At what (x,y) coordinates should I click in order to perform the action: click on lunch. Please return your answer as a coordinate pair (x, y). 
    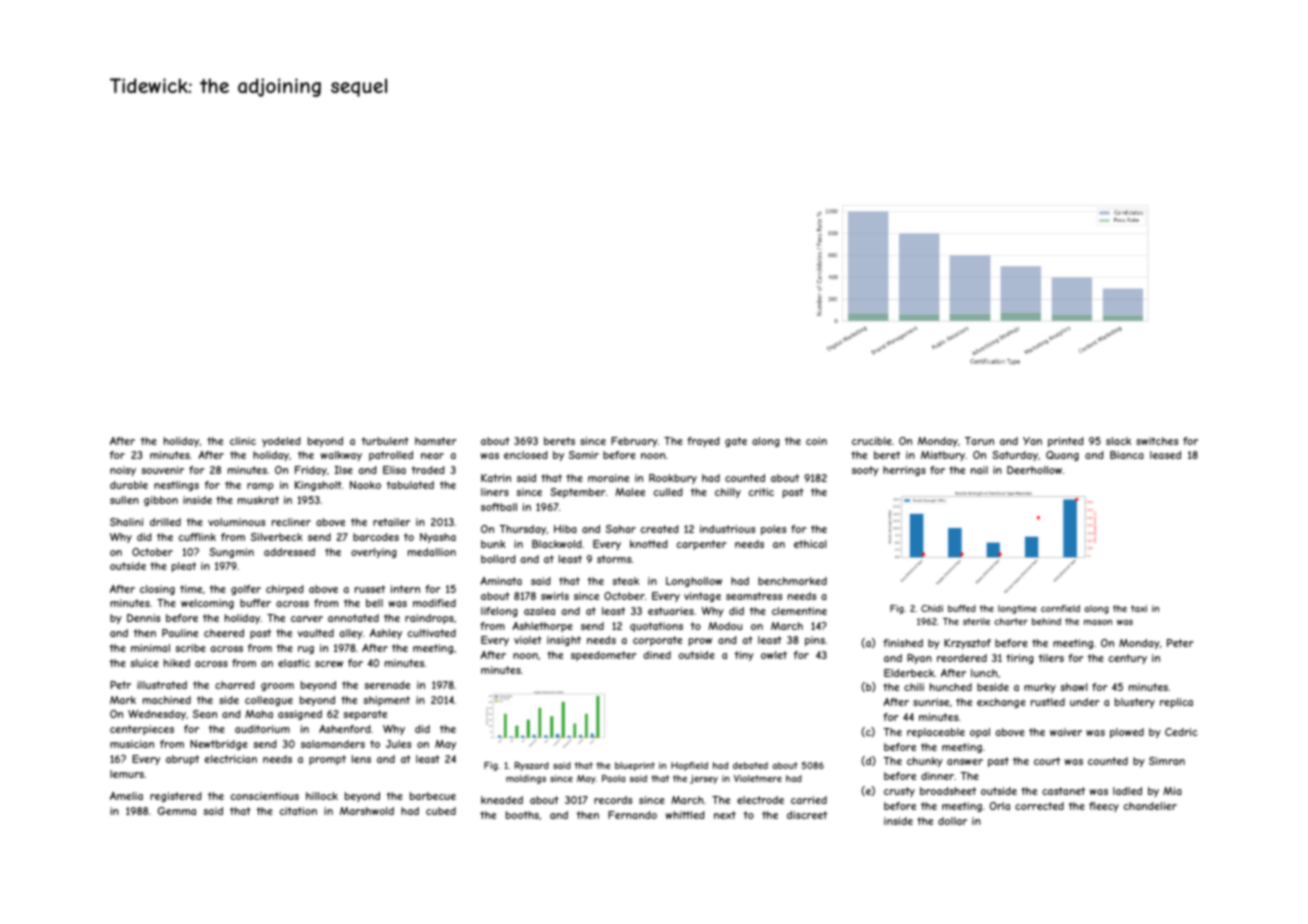
    Looking at the image, I should click on (984, 673).
